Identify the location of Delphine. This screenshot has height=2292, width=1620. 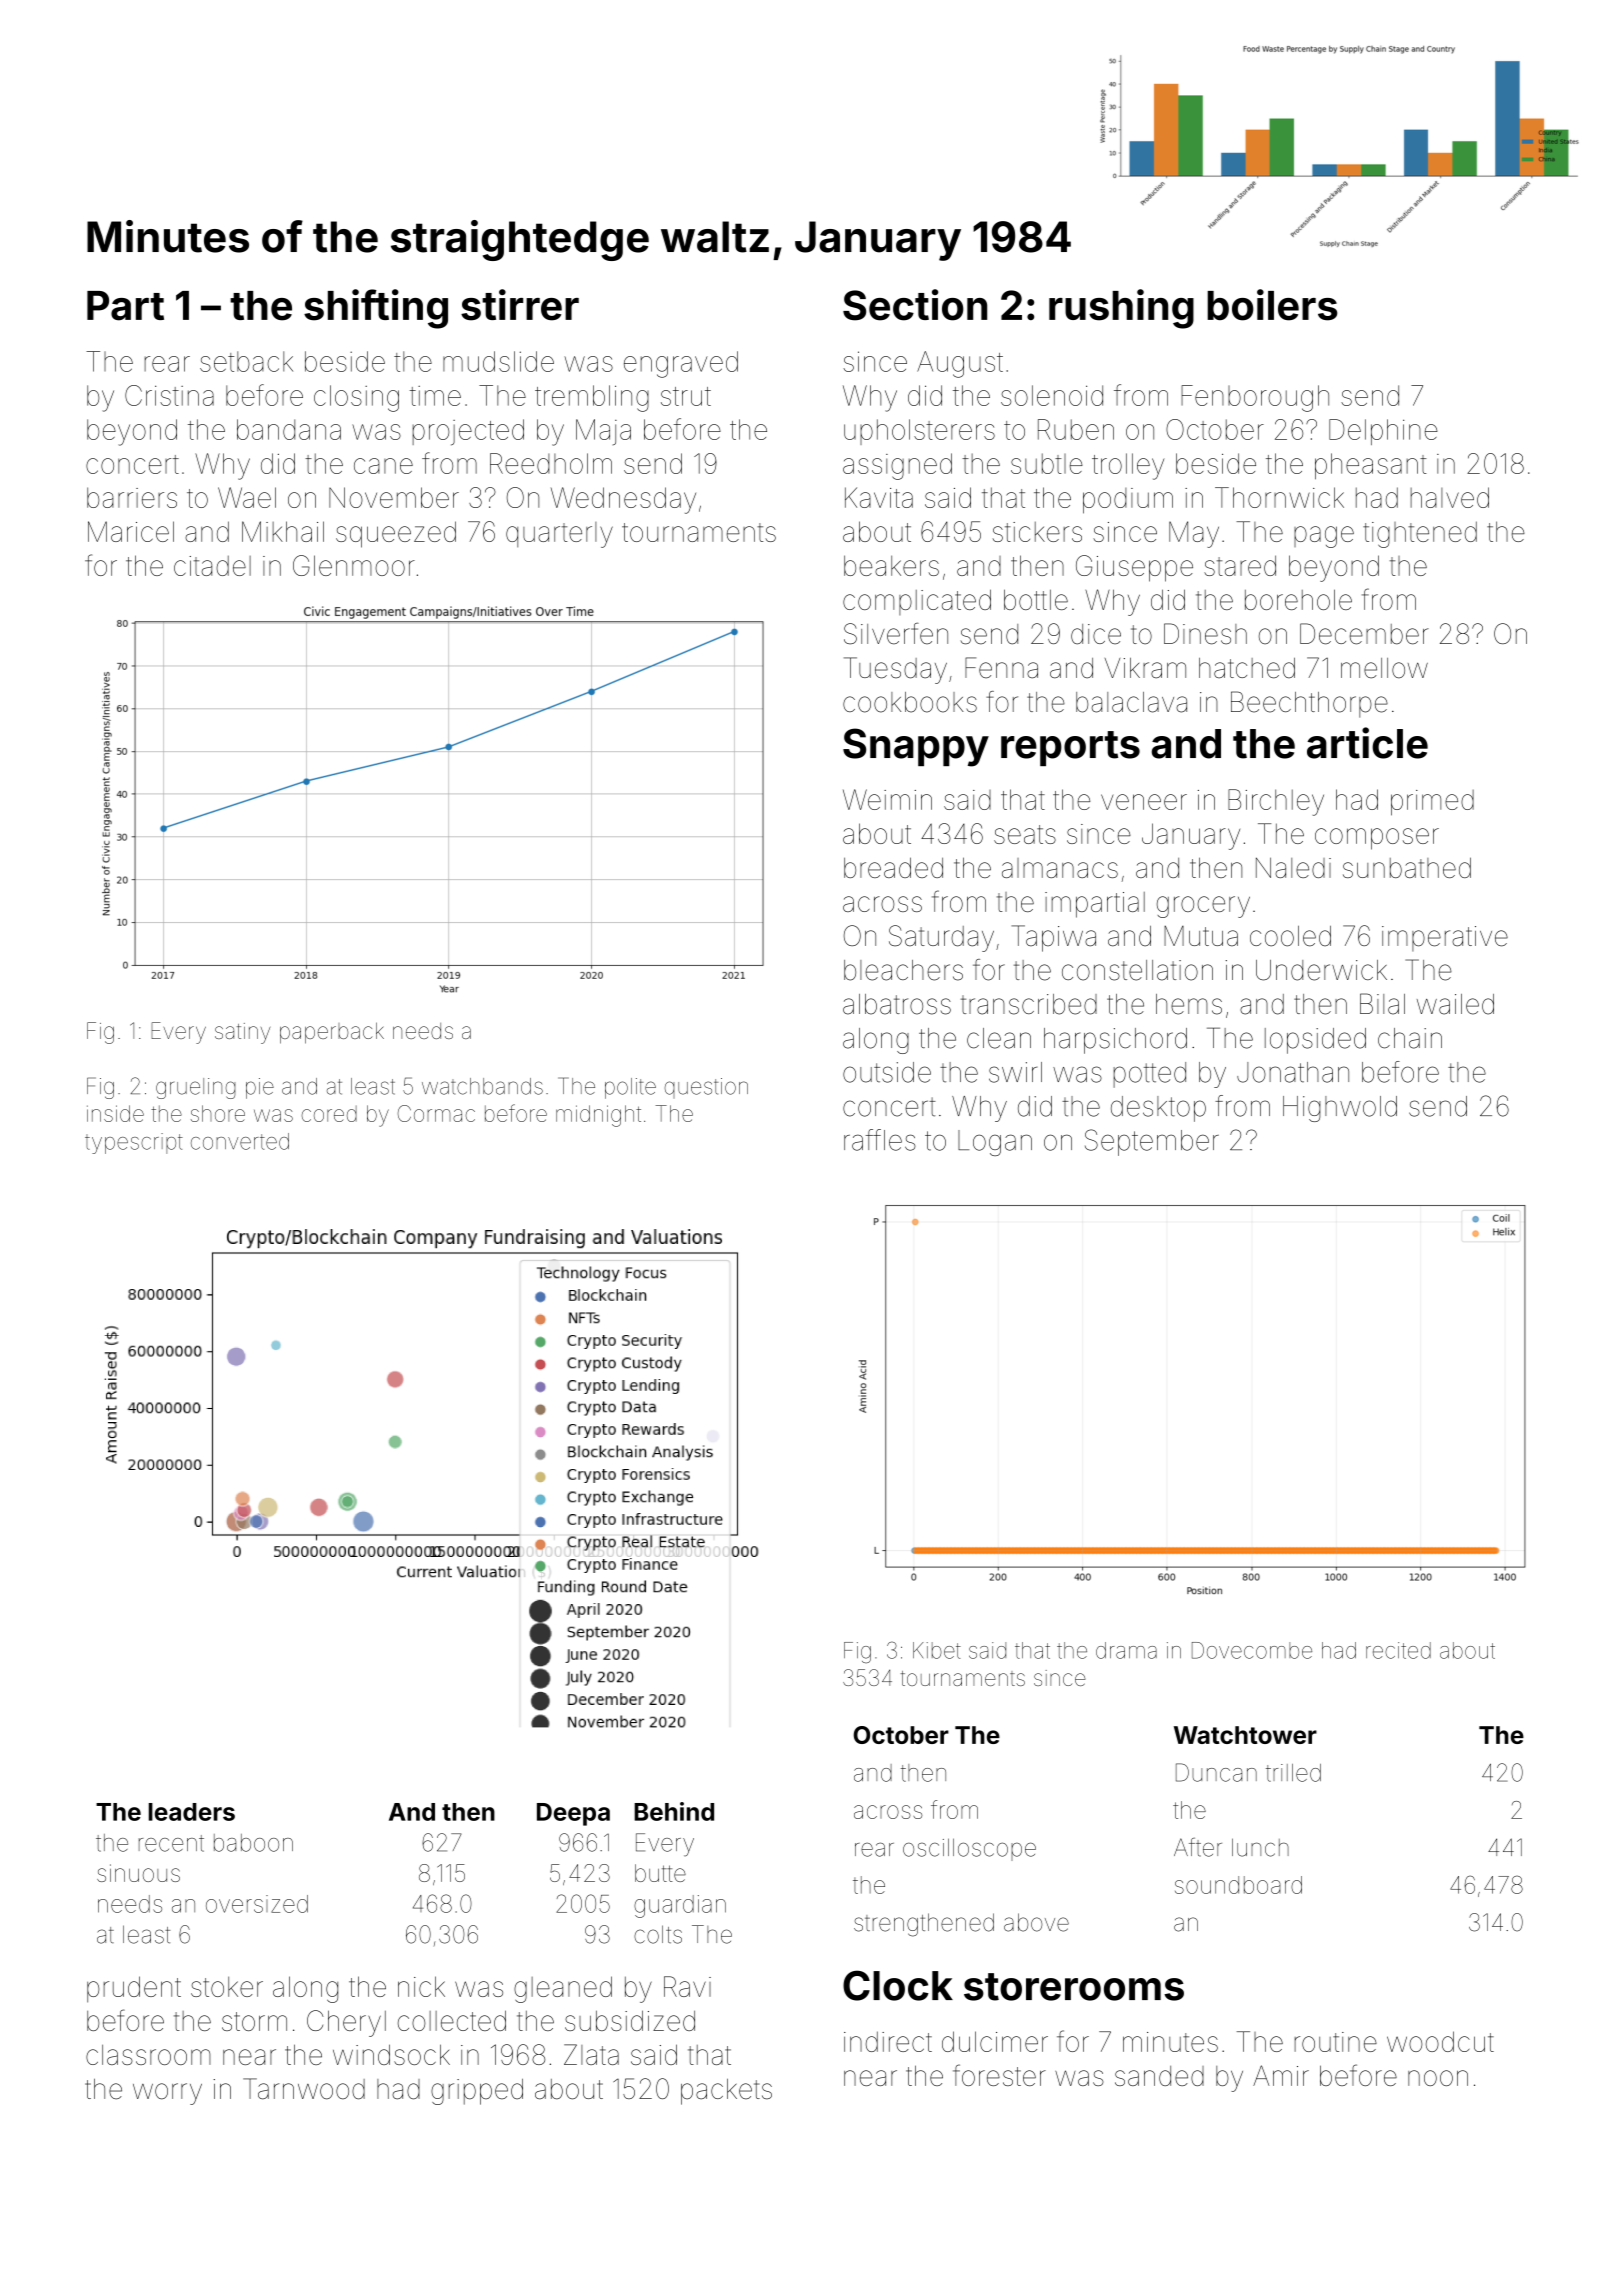
(1383, 432).
